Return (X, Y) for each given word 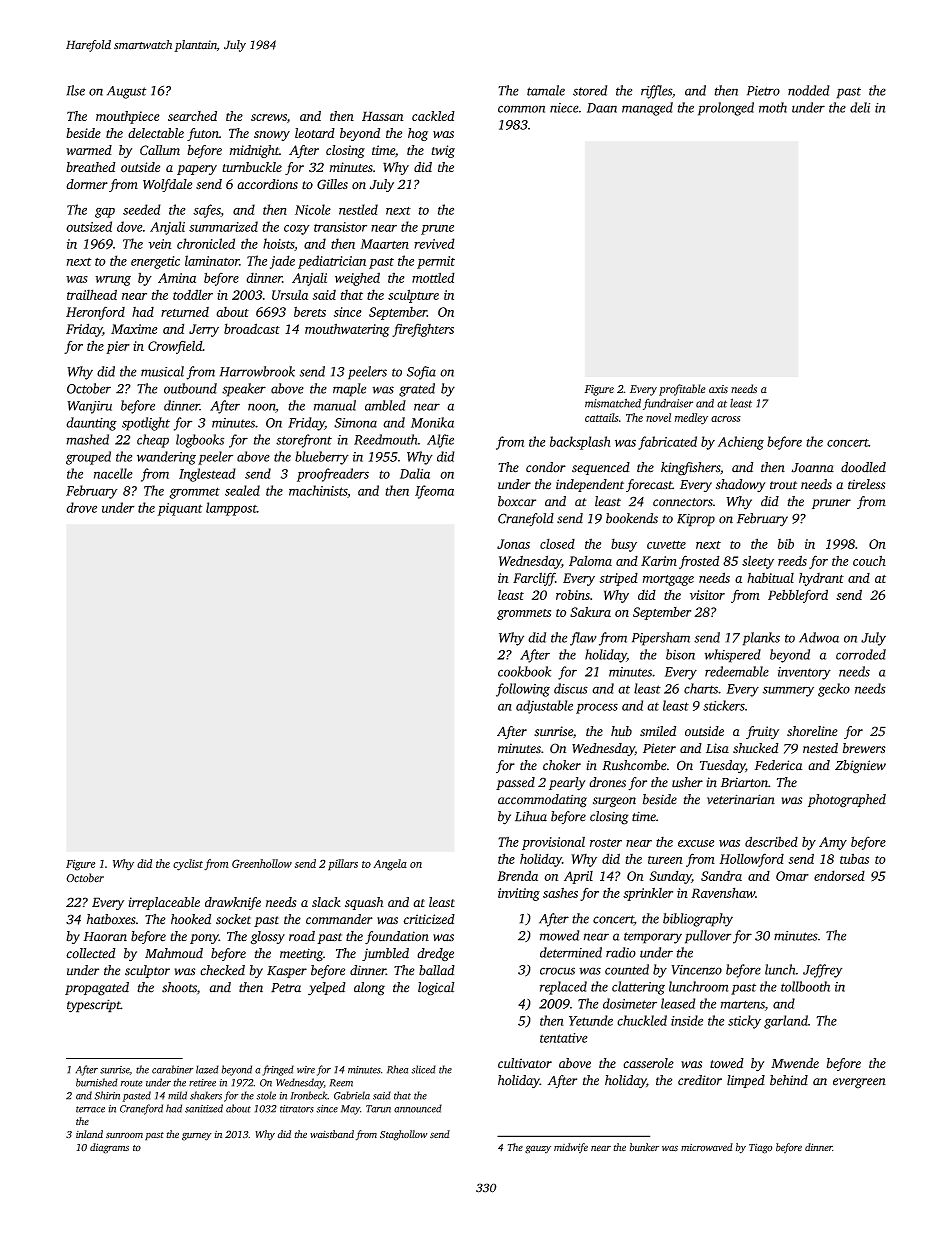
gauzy (538, 1149)
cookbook (524, 671)
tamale (546, 90)
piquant (180, 509)
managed (647, 109)
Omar (792, 876)
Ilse (75, 90)
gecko (834, 690)
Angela (390, 865)
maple (349, 390)
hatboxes (111, 919)
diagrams (109, 1148)
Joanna (812, 468)
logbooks (200, 441)
